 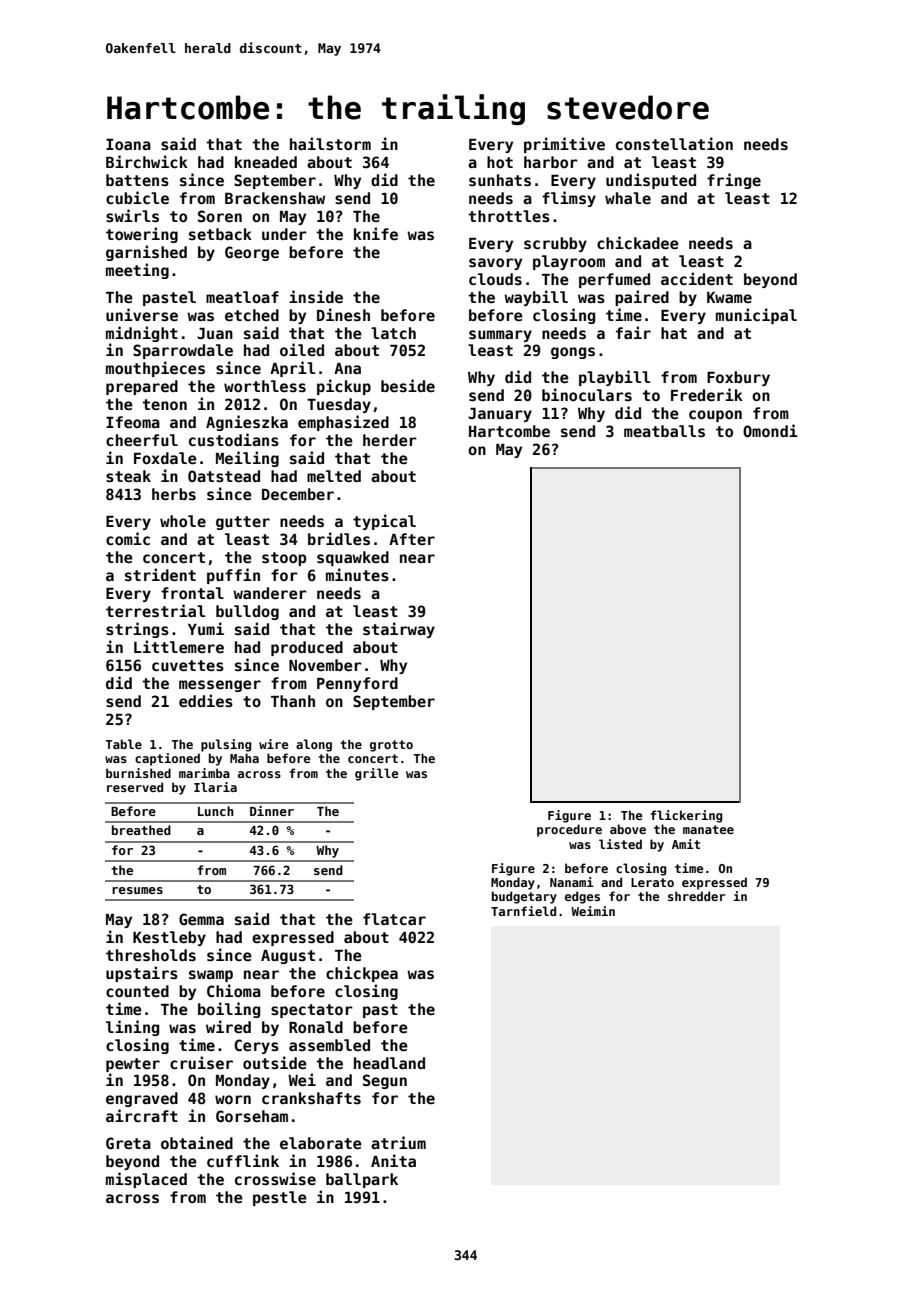 I want to click on meatballs, so click(x=664, y=431).
